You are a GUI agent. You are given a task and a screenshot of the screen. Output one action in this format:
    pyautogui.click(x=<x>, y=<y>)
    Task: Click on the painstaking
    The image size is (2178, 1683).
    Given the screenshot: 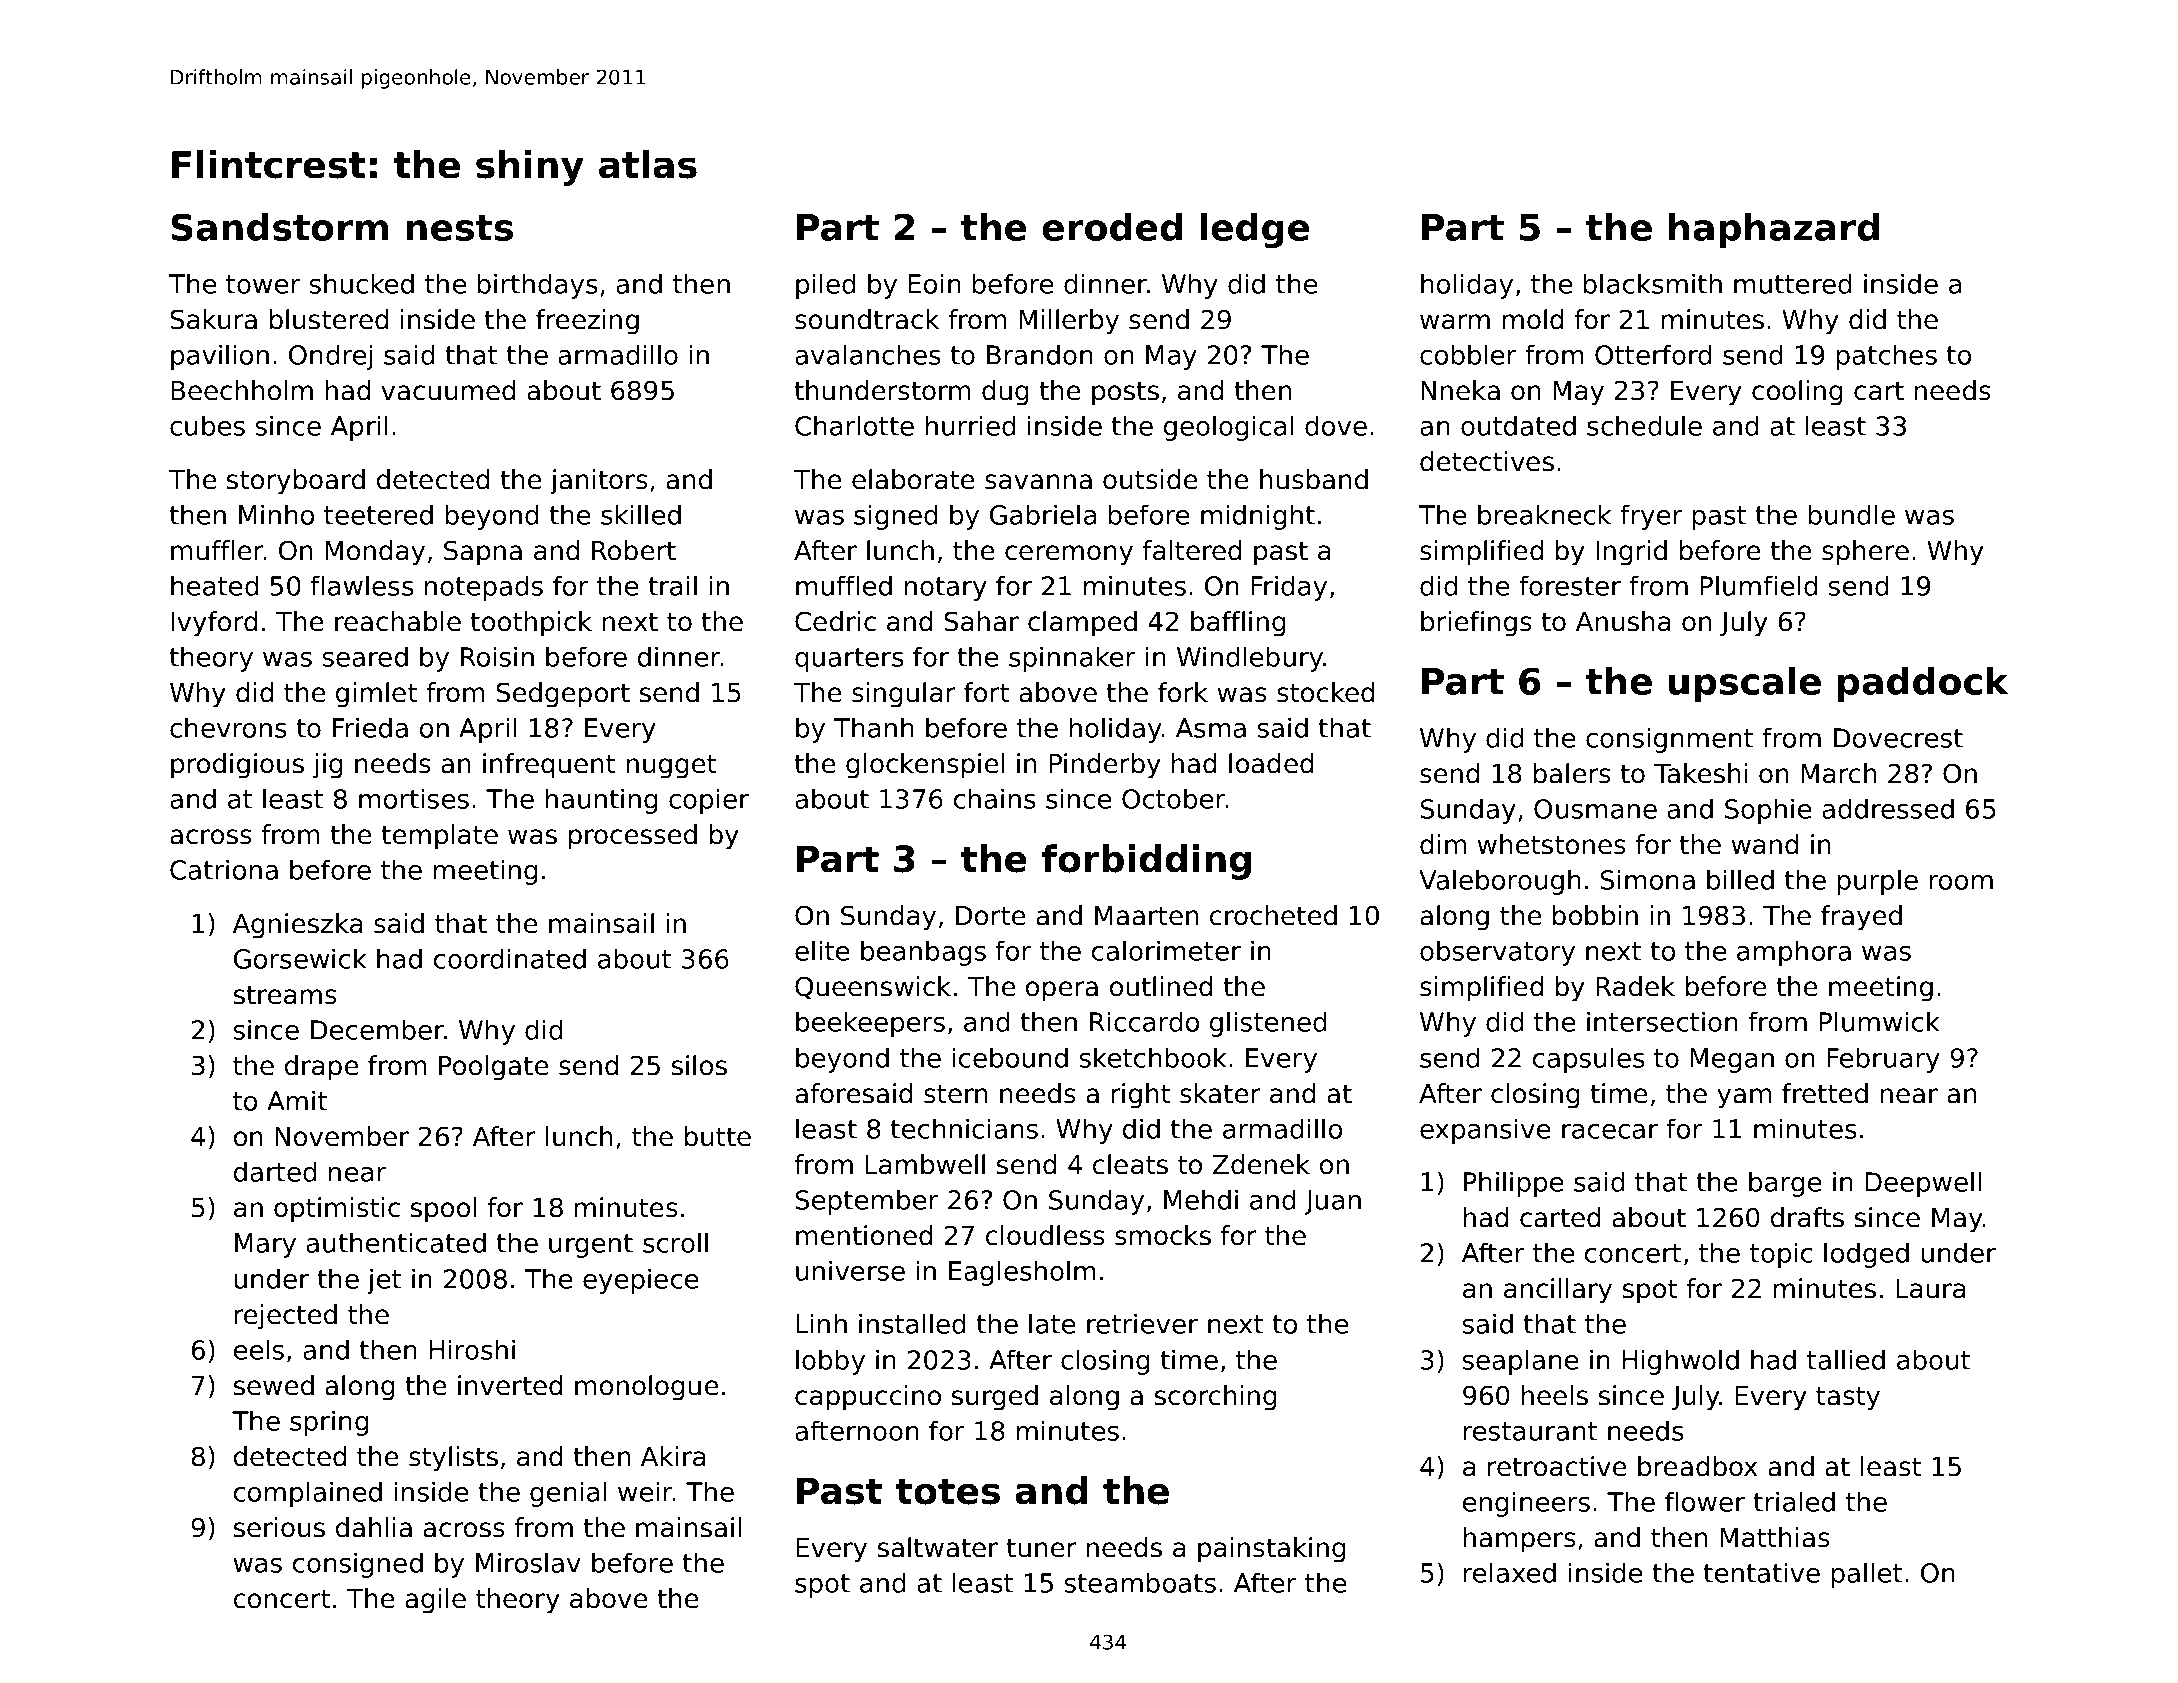 What is the action you would take?
    pyautogui.click(x=1271, y=1550)
